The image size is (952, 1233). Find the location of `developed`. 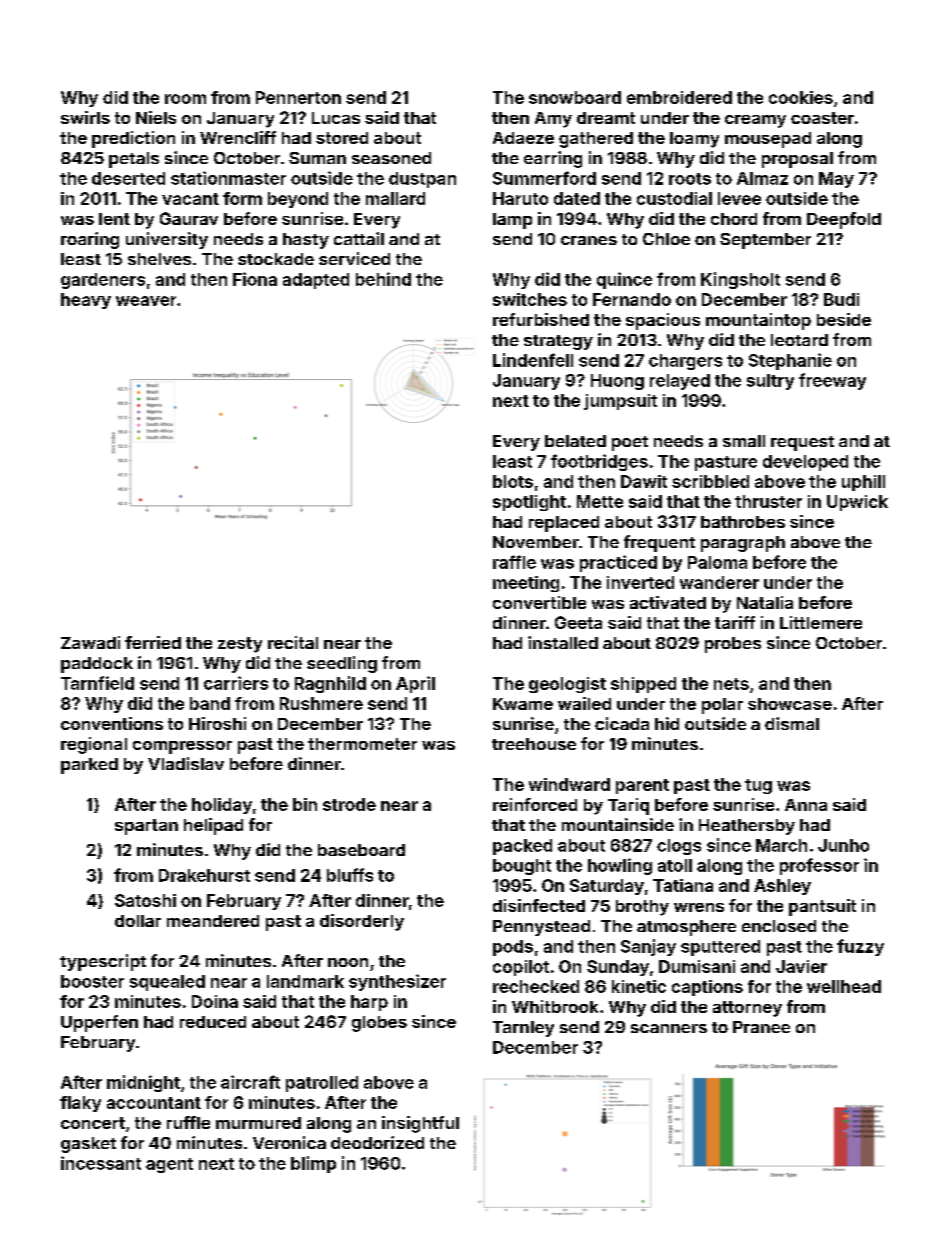

developed is located at coordinates (805, 463).
